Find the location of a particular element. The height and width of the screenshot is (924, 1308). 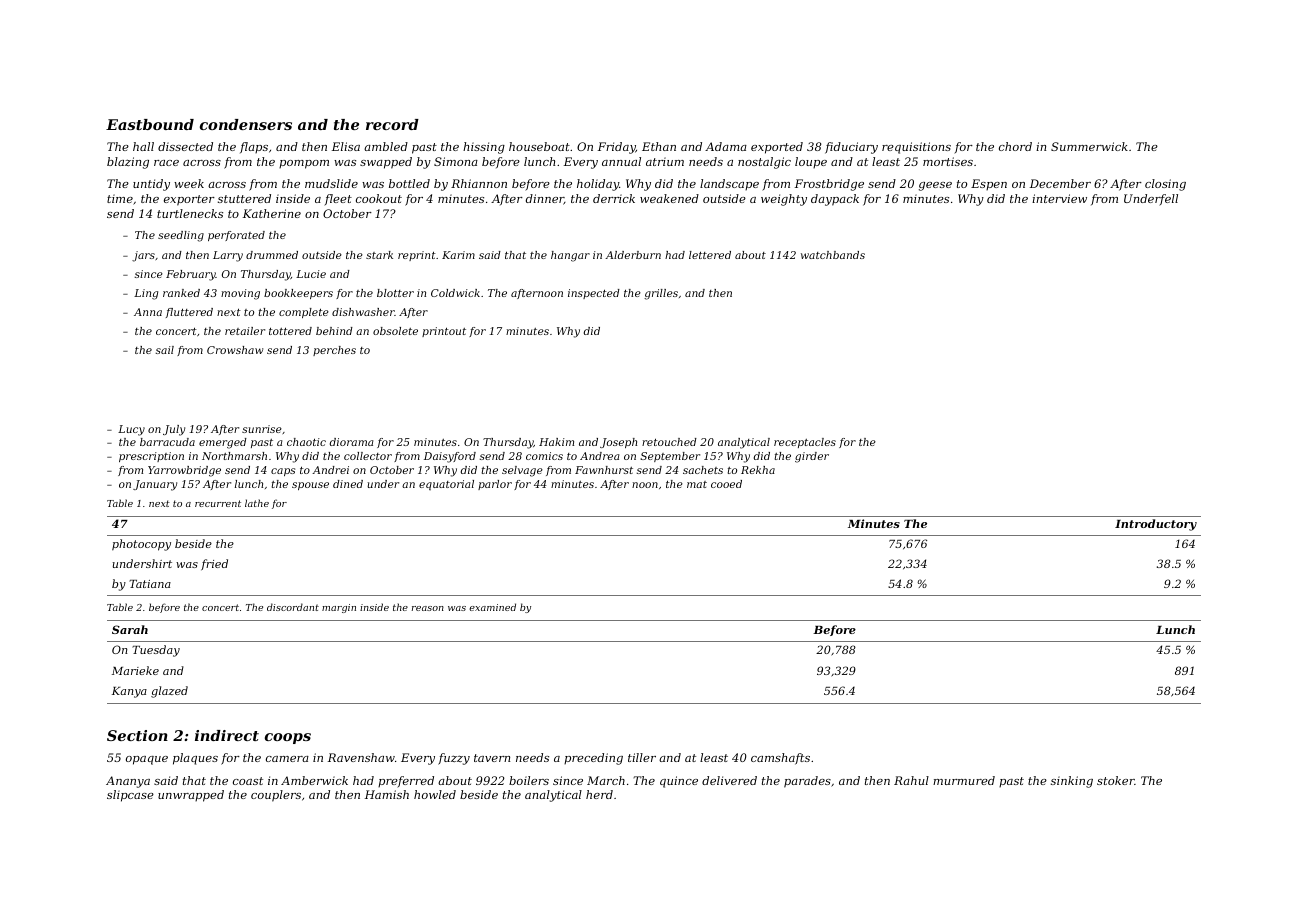

Introductory is located at coordinates (1156, 525).
